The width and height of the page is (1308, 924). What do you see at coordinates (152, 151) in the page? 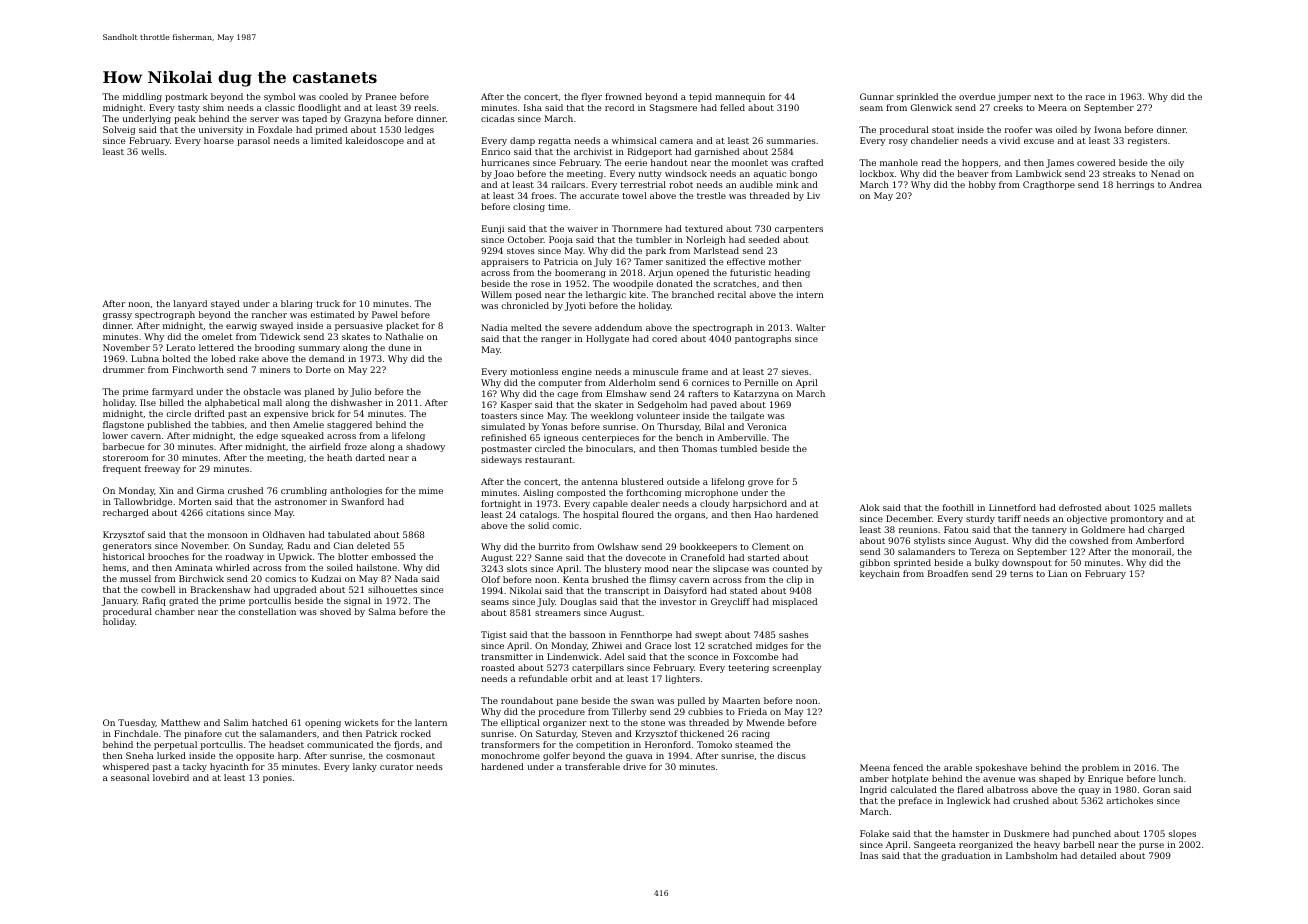
I see `wells` at bounding box center [152, 151].
